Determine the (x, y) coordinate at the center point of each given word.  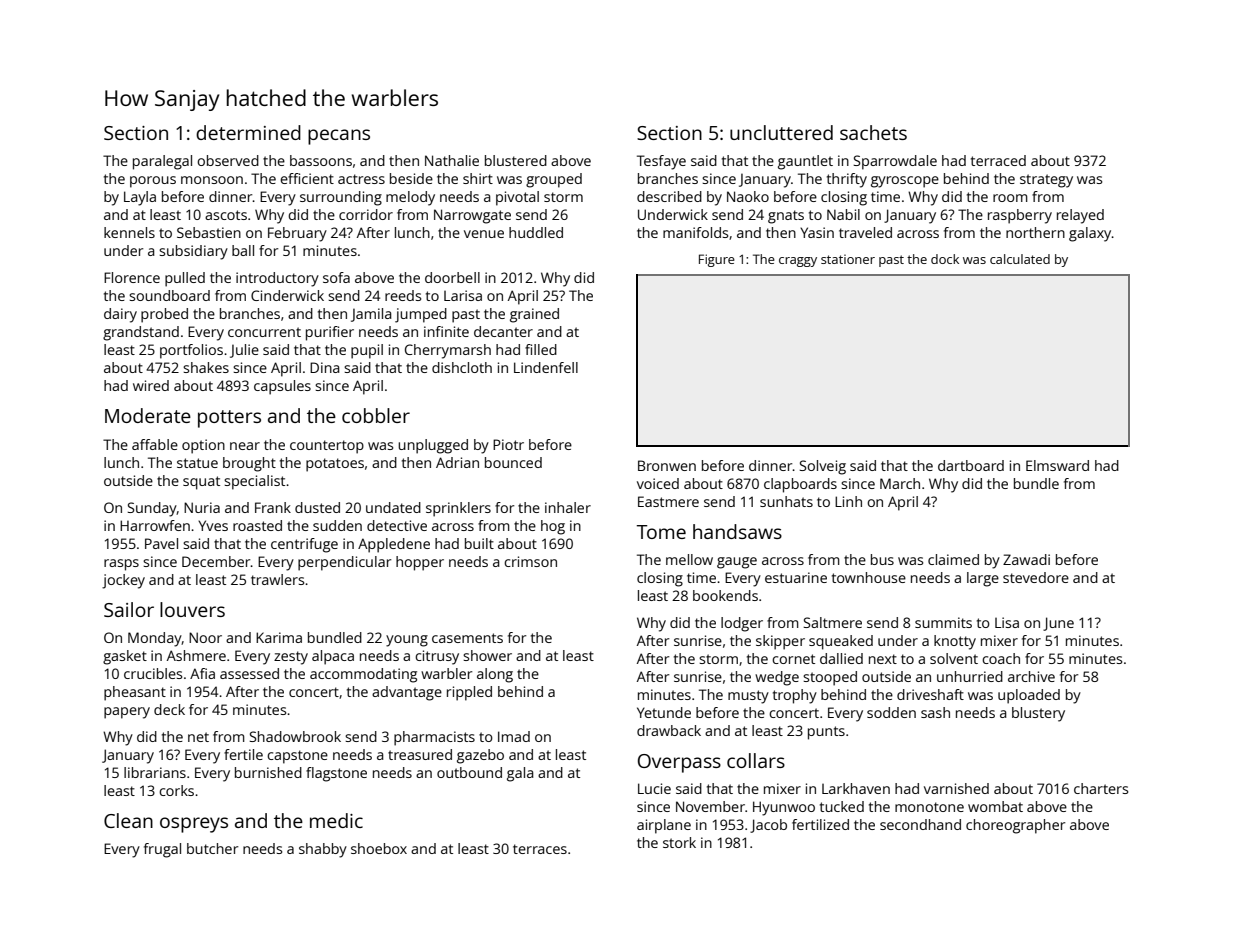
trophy (795, 696)
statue (197, 463)
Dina (325, 367)
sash (935, 712)
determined (248, 132)
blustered (516, 160)
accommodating (363, 675)
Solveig (822, 467)
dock (945, 259)
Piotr (508, 444)
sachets (873, 132)
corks (176, 790)
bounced (513, 462)
